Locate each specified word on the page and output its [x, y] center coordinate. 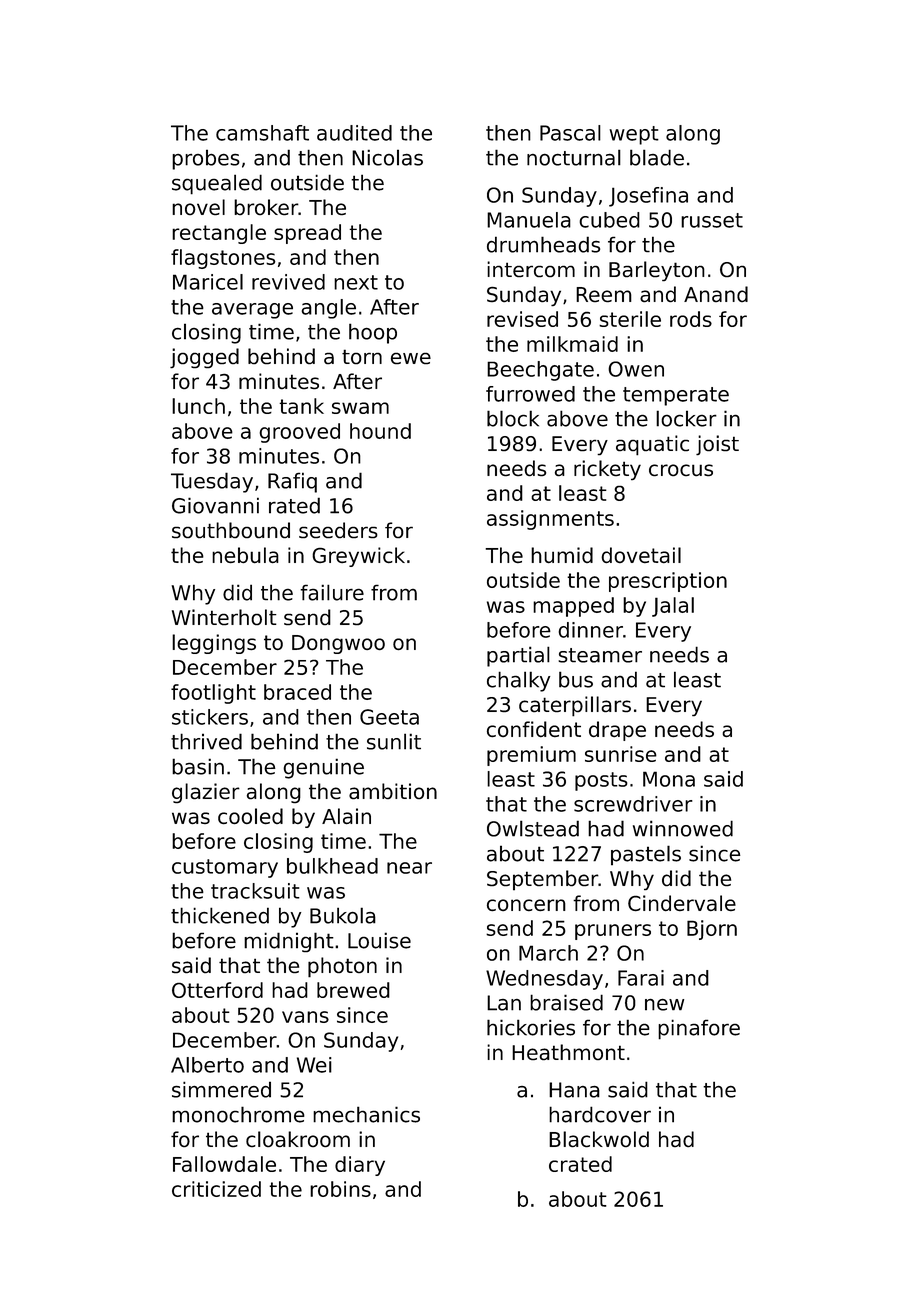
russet [712, 220]
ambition [393, 791]
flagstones [223, 259]
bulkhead [332, 866]
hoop [373, 333]
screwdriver [633, 804]
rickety [607, 470]
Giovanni [215, 505]
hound [380, 431]
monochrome [238, 1114]
